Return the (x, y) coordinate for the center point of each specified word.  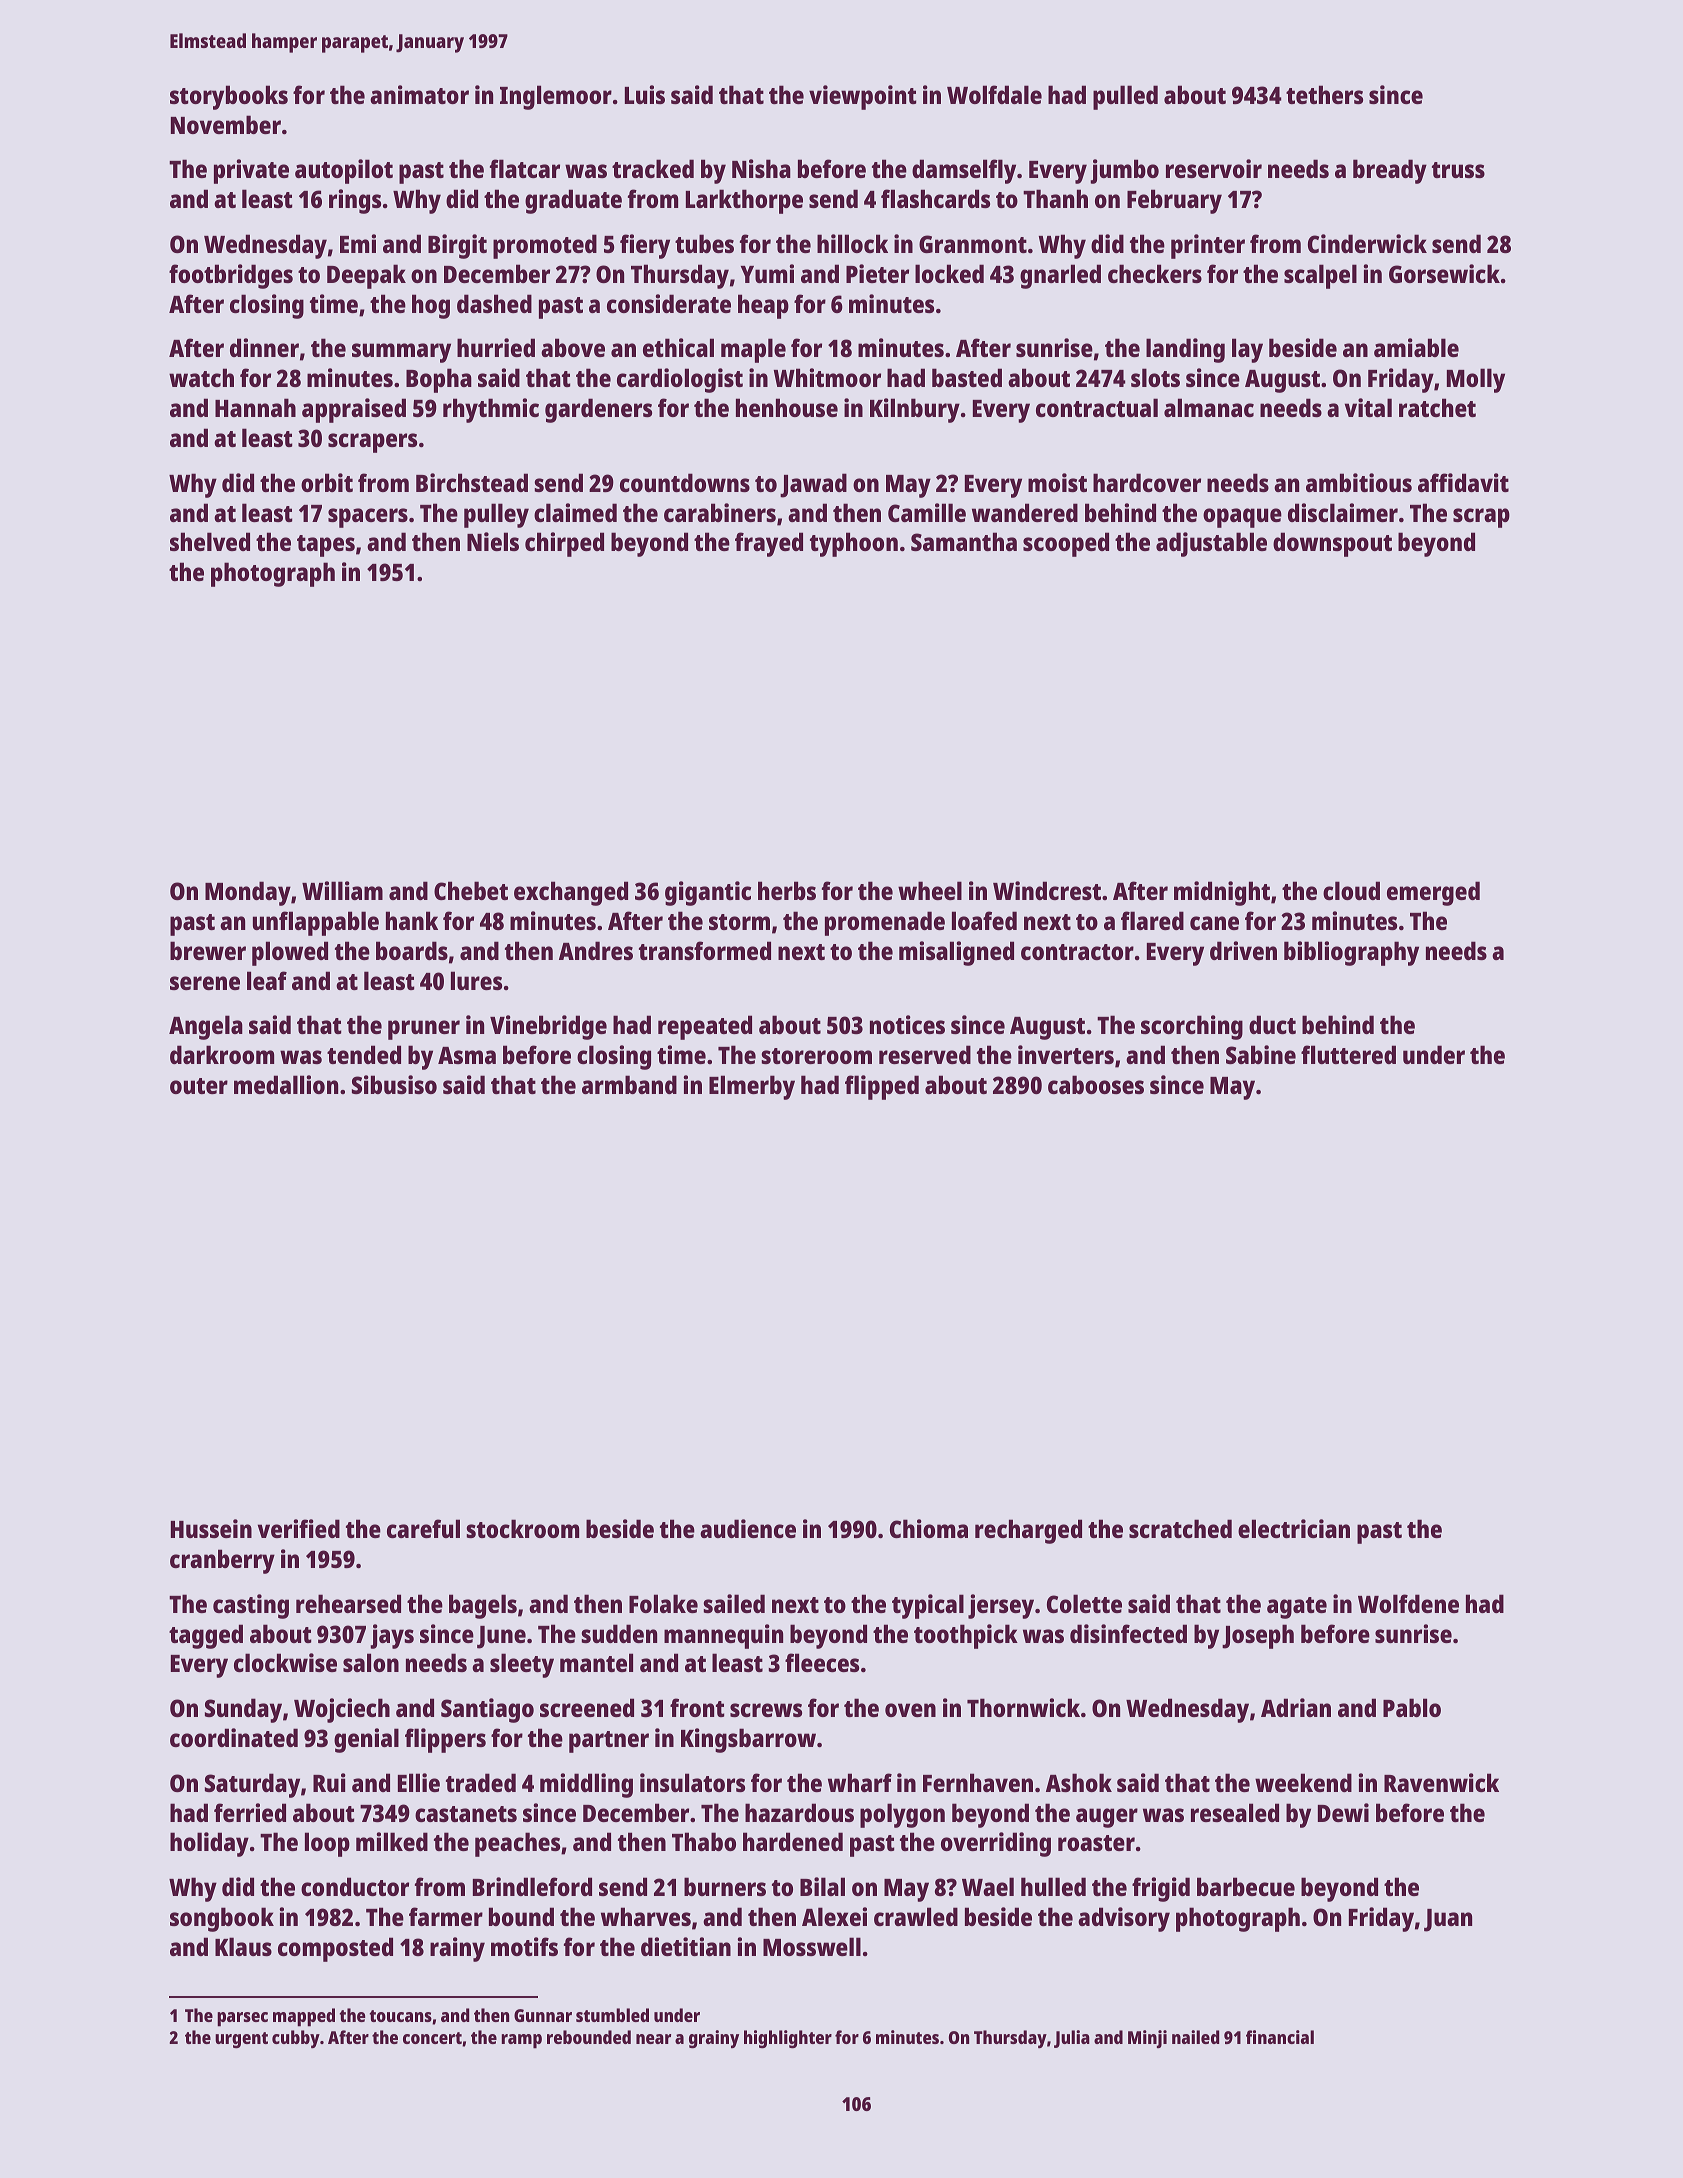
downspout (1332, 544)
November (226, 124)
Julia (1072, 2039)
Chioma (929, 1528)
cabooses (1096, 1084)
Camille (927, 512)
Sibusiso (394, 1084)
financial (1280, 2037)
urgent (241, 2040)
